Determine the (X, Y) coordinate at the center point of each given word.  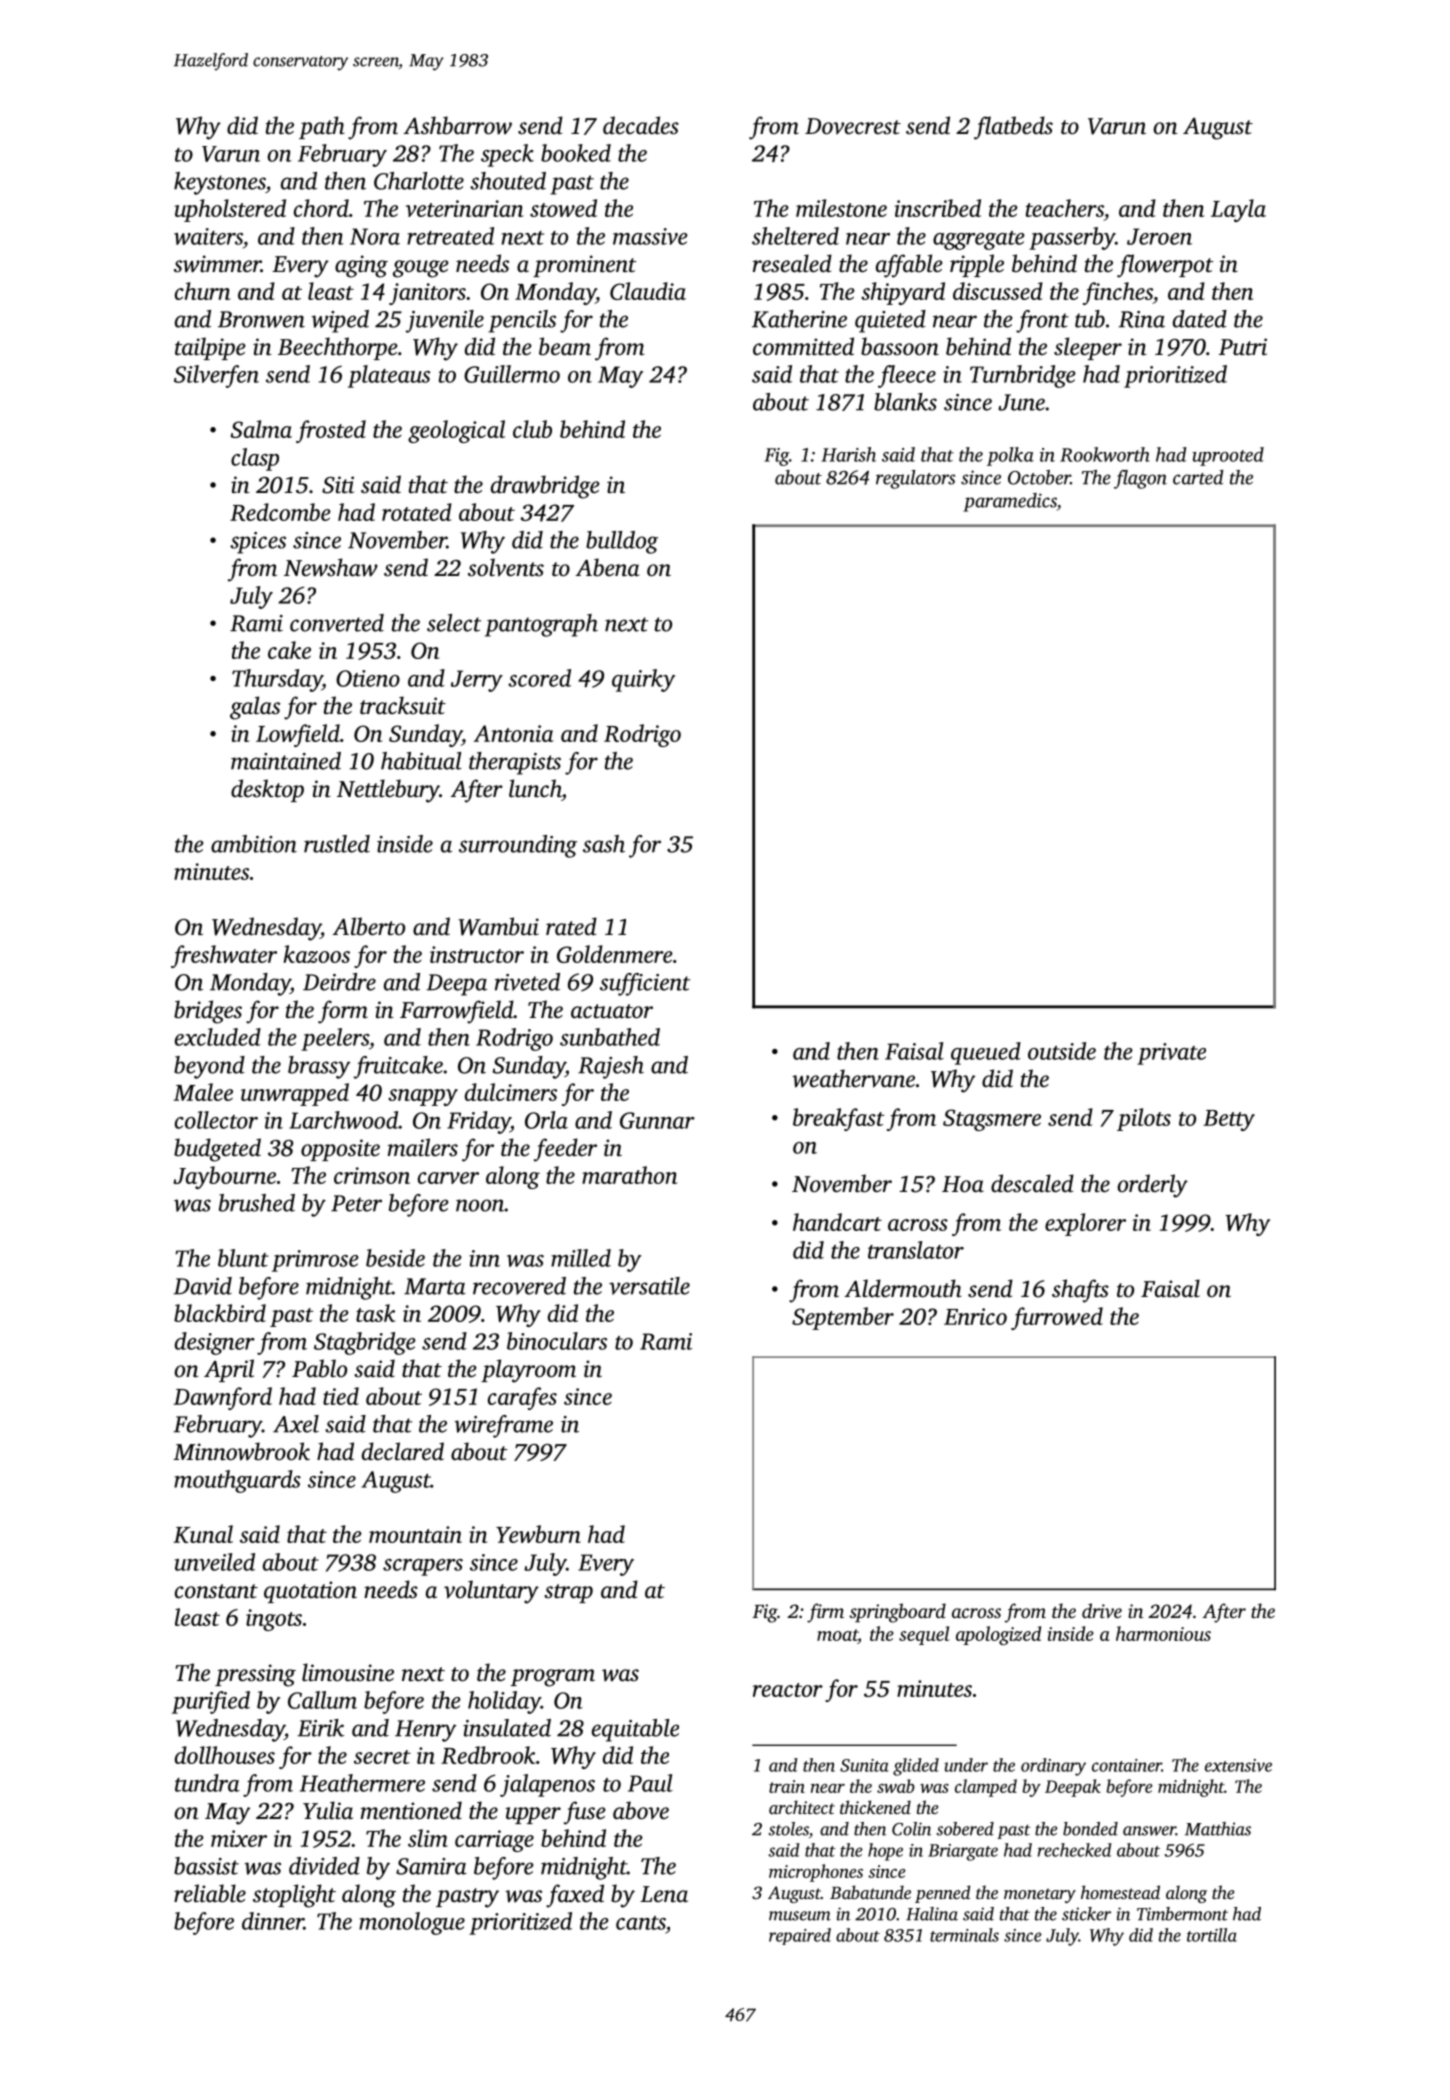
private (1171, 1054)
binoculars (557, 1341)
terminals (964, 1935)
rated (571, 926)
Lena (664, 1894)
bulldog (622, 542)
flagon (1140, 479)
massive (650, 236)
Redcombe (280, 512)
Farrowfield (457, 1012)
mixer (239, 1838)
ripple (977, 265)
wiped (340, 321)
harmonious (1163, 1633)
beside (395, 1258)
